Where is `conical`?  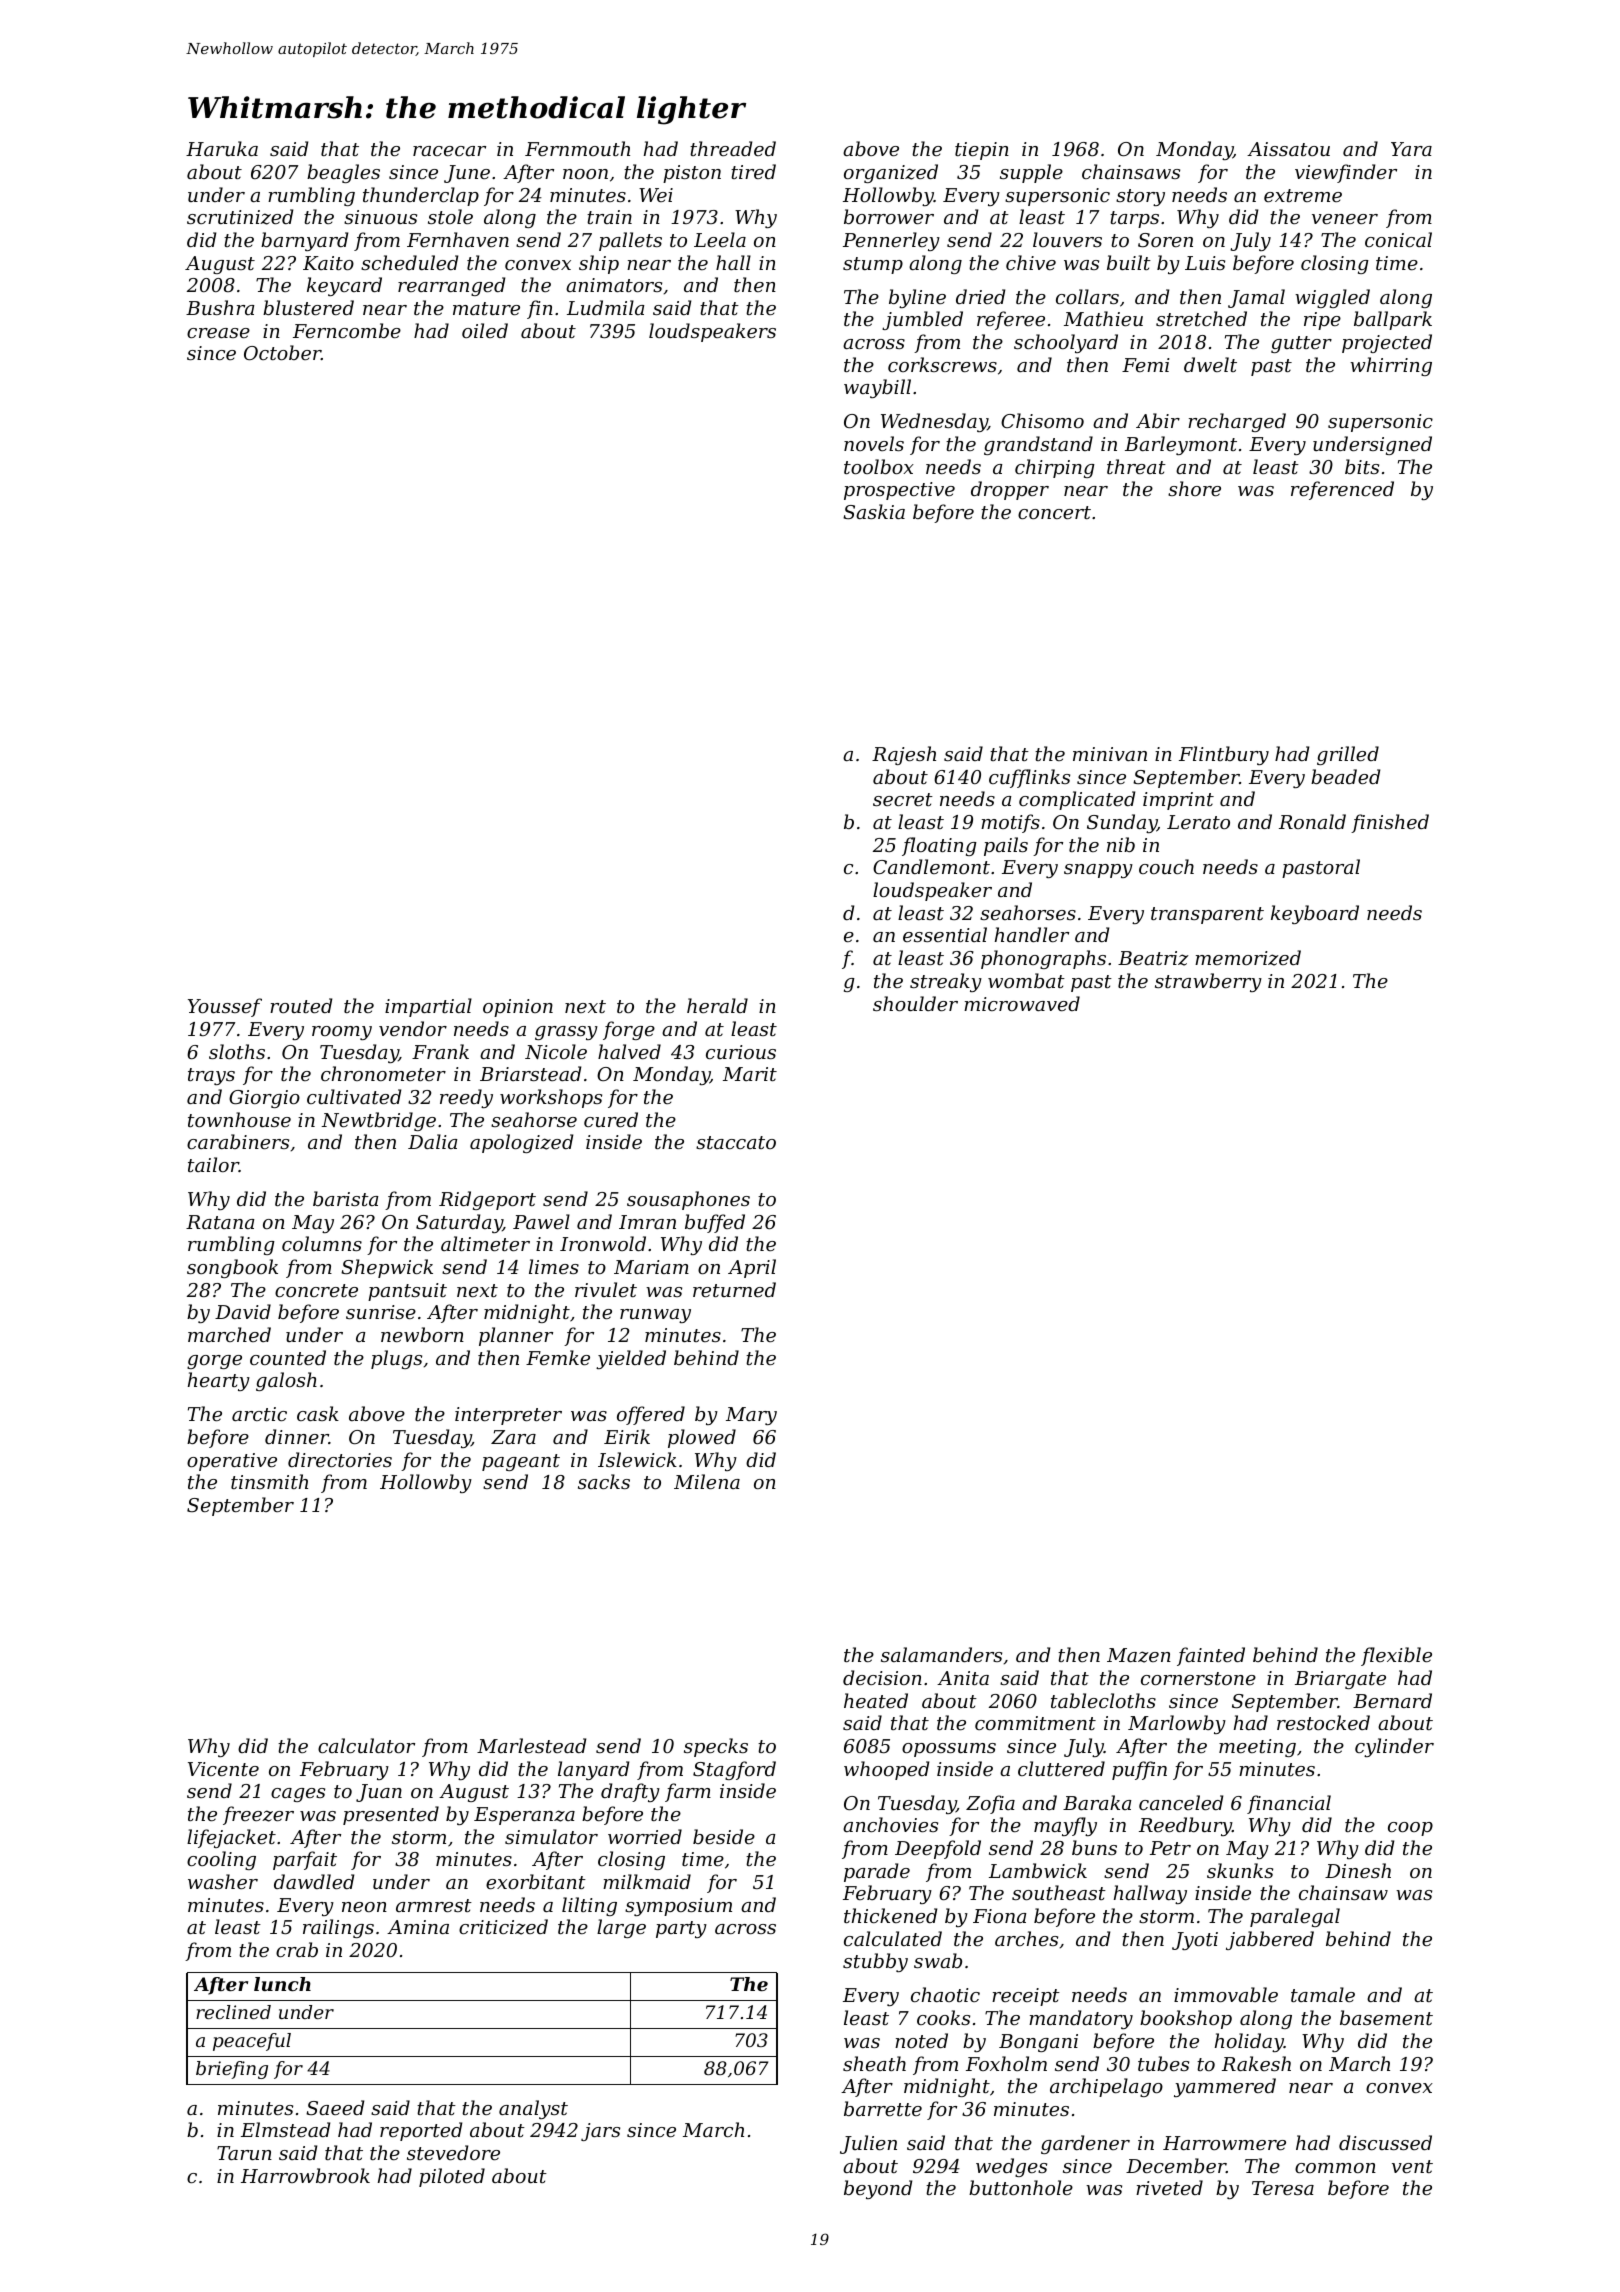 conical is located at coordinates (1398, 239).
